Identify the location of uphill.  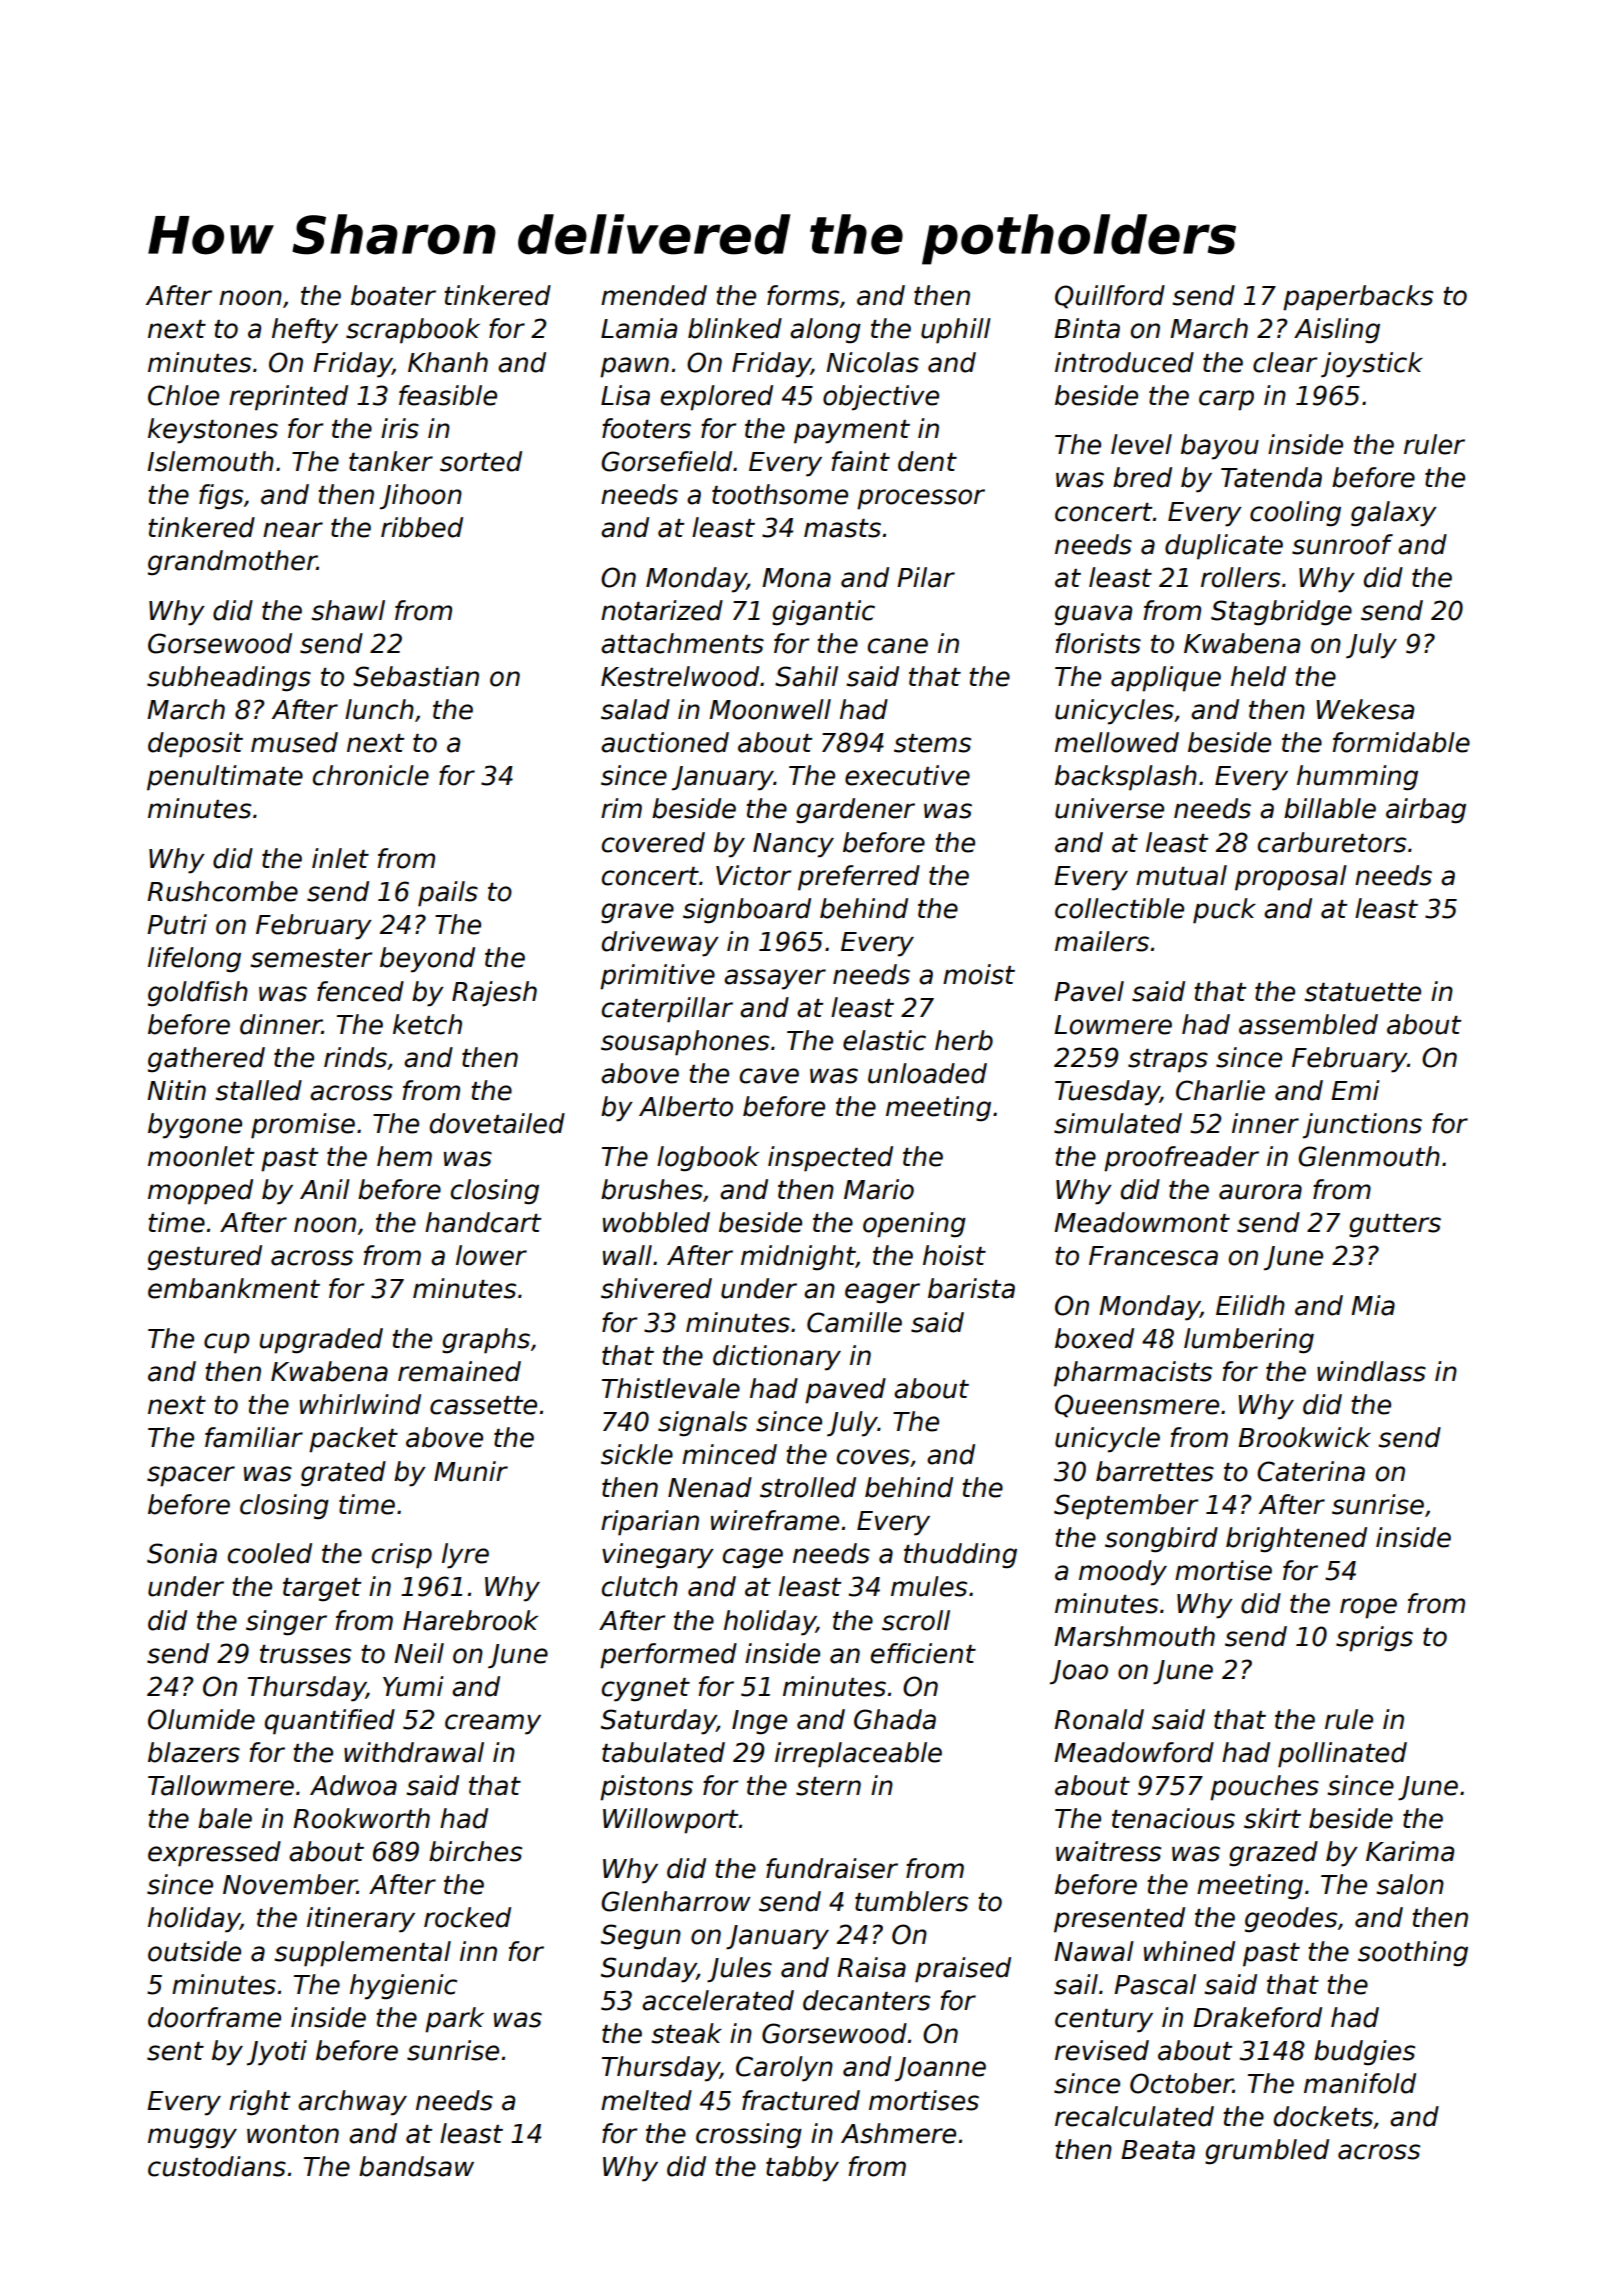
(956, 331).
